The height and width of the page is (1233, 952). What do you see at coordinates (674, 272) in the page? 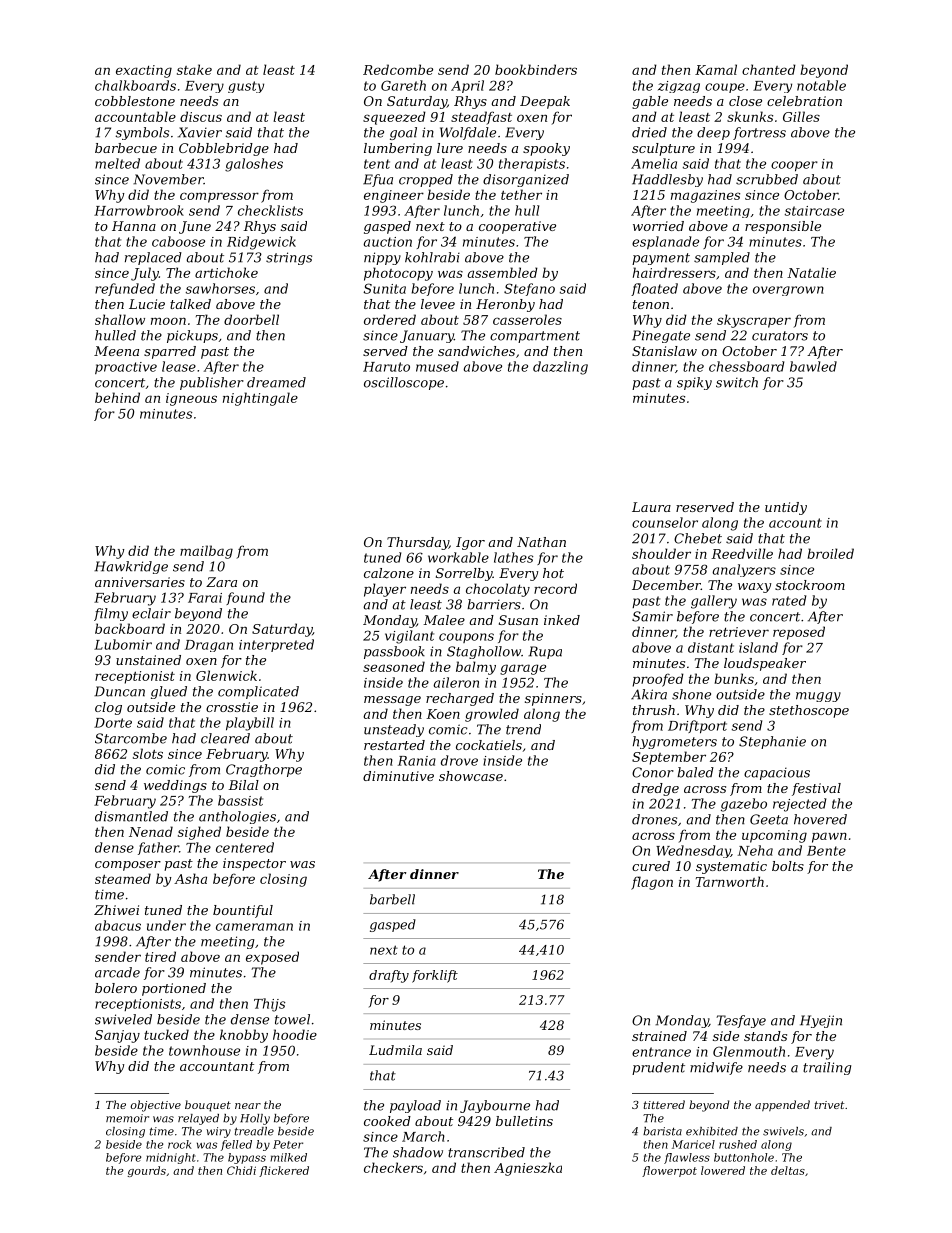
I see `hairdressers` at bounding box center [674, 272].
